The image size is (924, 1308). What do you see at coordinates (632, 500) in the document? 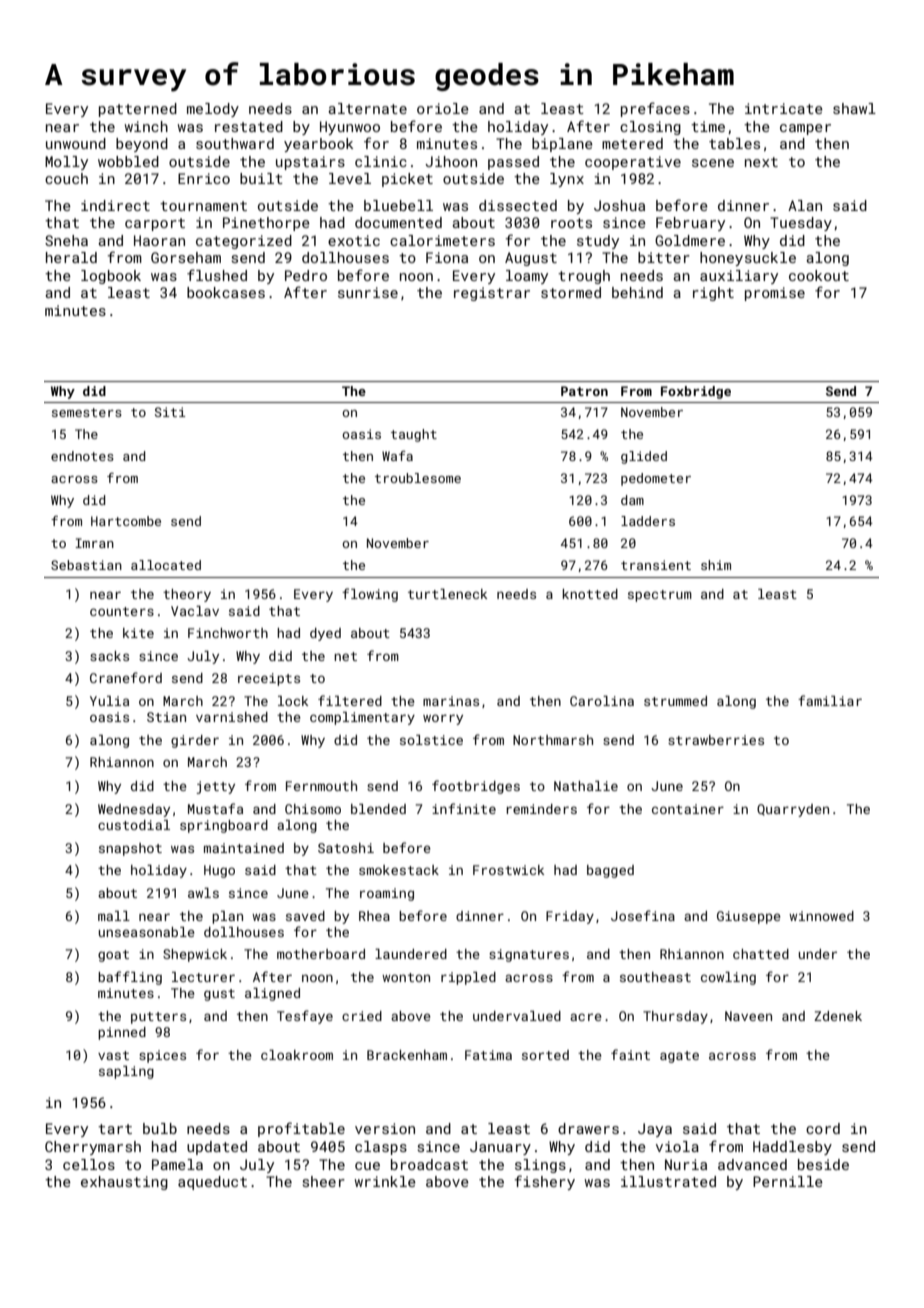
I see `dam` at bounding box center [632, 500].
